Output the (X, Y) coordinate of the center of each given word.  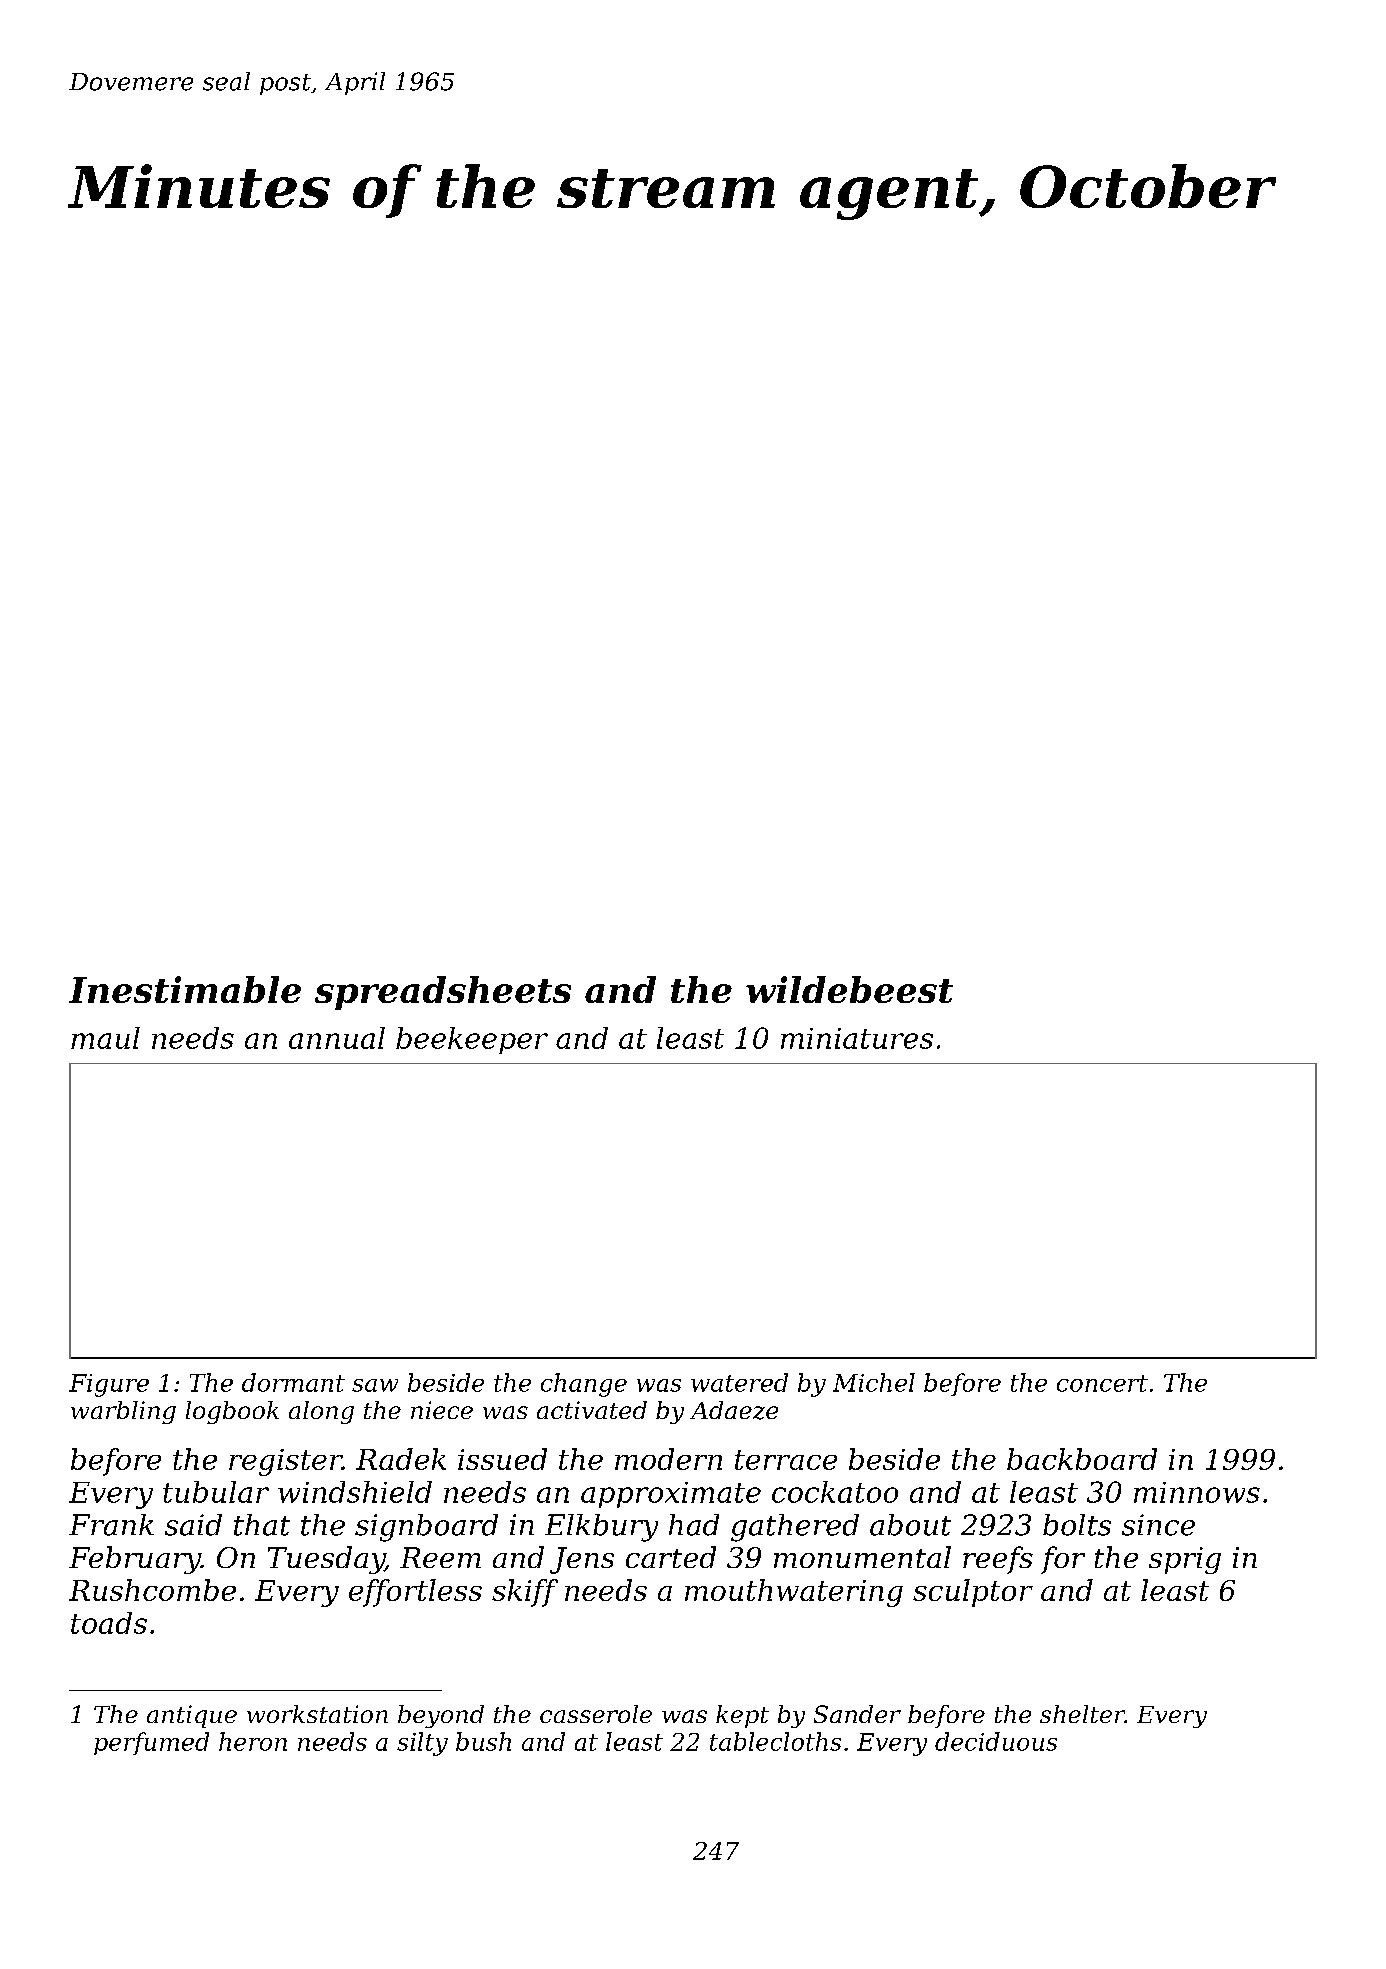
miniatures (857, 1038)
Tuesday (326, 1560)
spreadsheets (443, 993)
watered (739, 1382)
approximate (671, 1495)
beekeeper (472, 1040)
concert (1102, 1383)
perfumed (151, 1743)
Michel (874, 1382)
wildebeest (849, 989)
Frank (111, 1525)
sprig (1185, 1560)
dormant (293, 1382)
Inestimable (185, 989)
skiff (525, 1593)
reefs (998, 1560)
